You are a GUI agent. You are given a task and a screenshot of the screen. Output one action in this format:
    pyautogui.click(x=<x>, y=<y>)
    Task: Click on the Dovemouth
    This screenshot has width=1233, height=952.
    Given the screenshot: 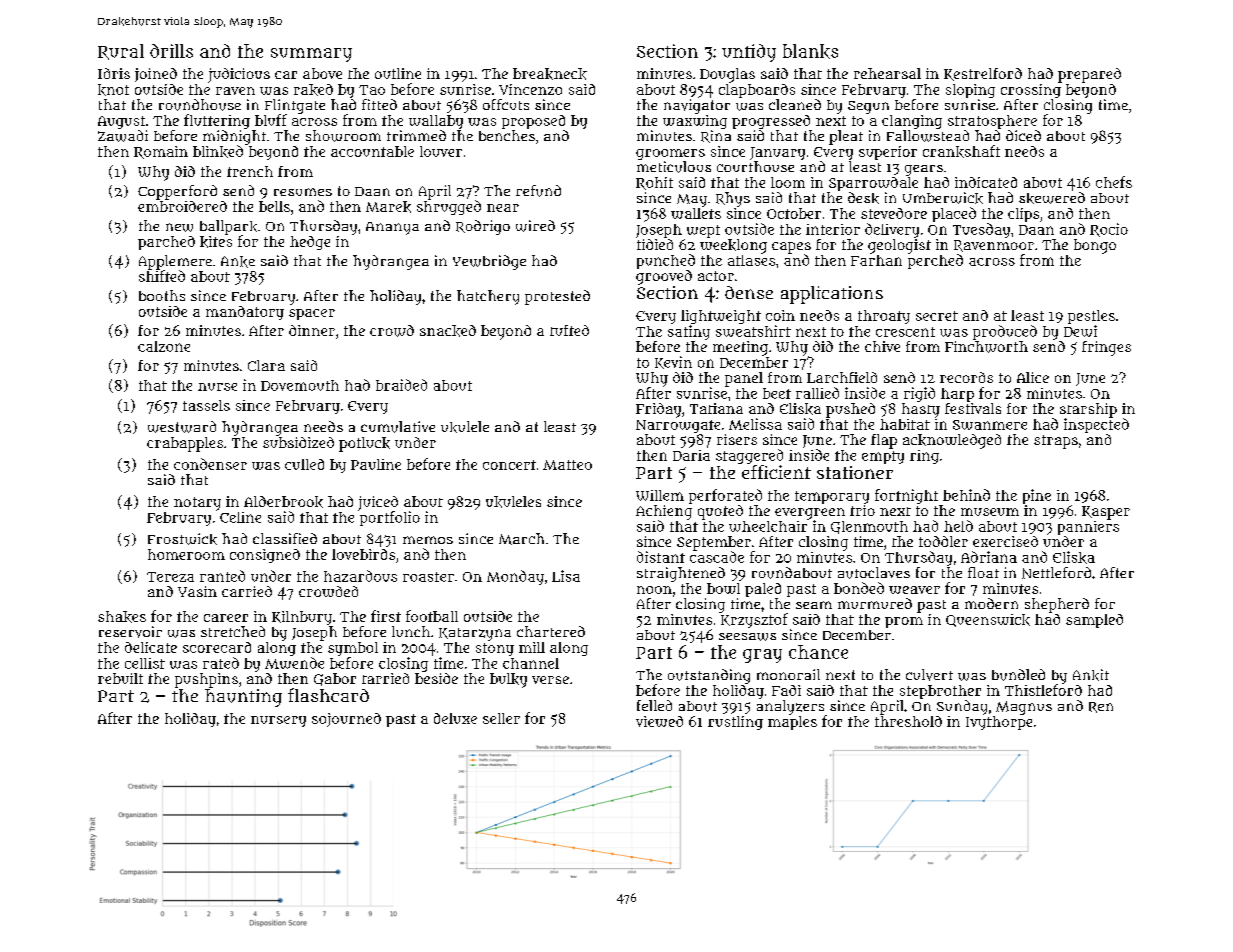 What is the action you would take?
    pyautogui.click(x=300, y=385)
